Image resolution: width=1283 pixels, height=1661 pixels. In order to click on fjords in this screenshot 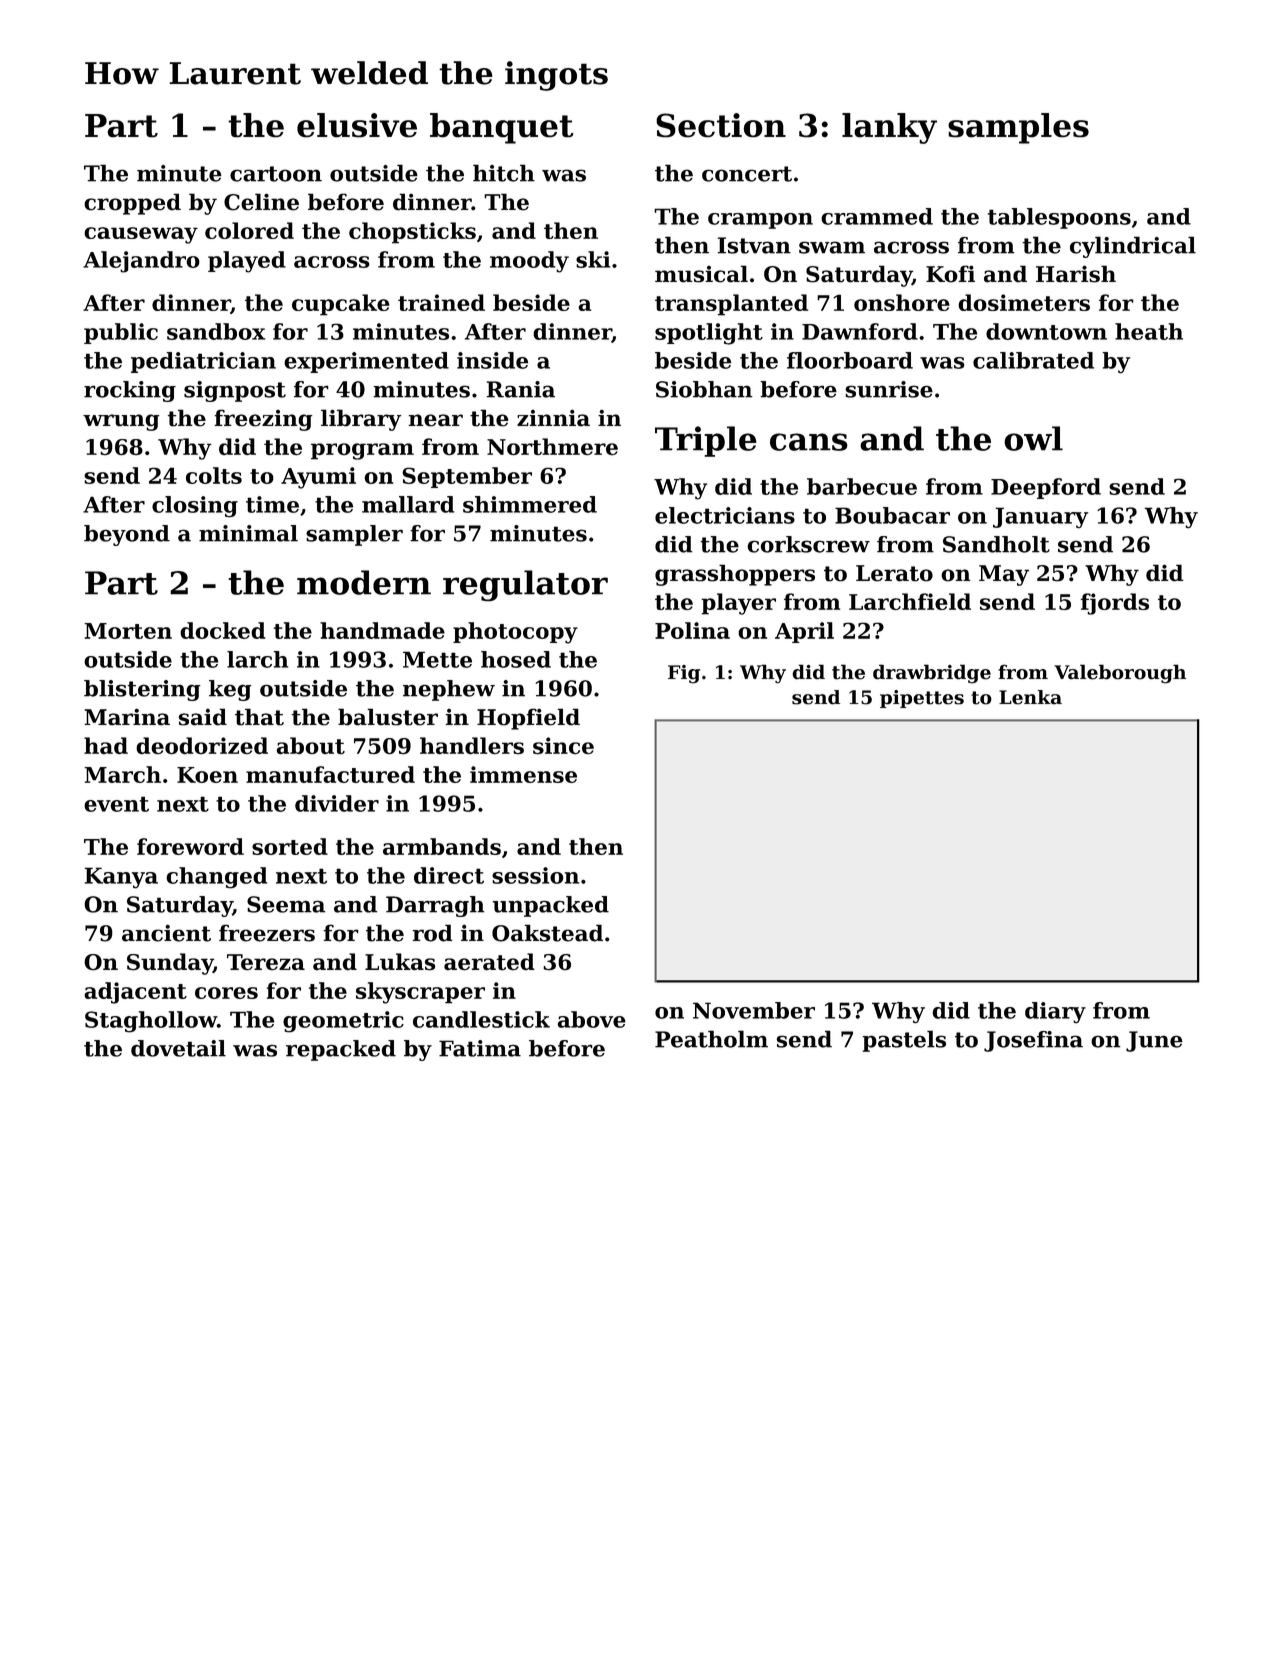, I will do `click(1115, 604)`.
